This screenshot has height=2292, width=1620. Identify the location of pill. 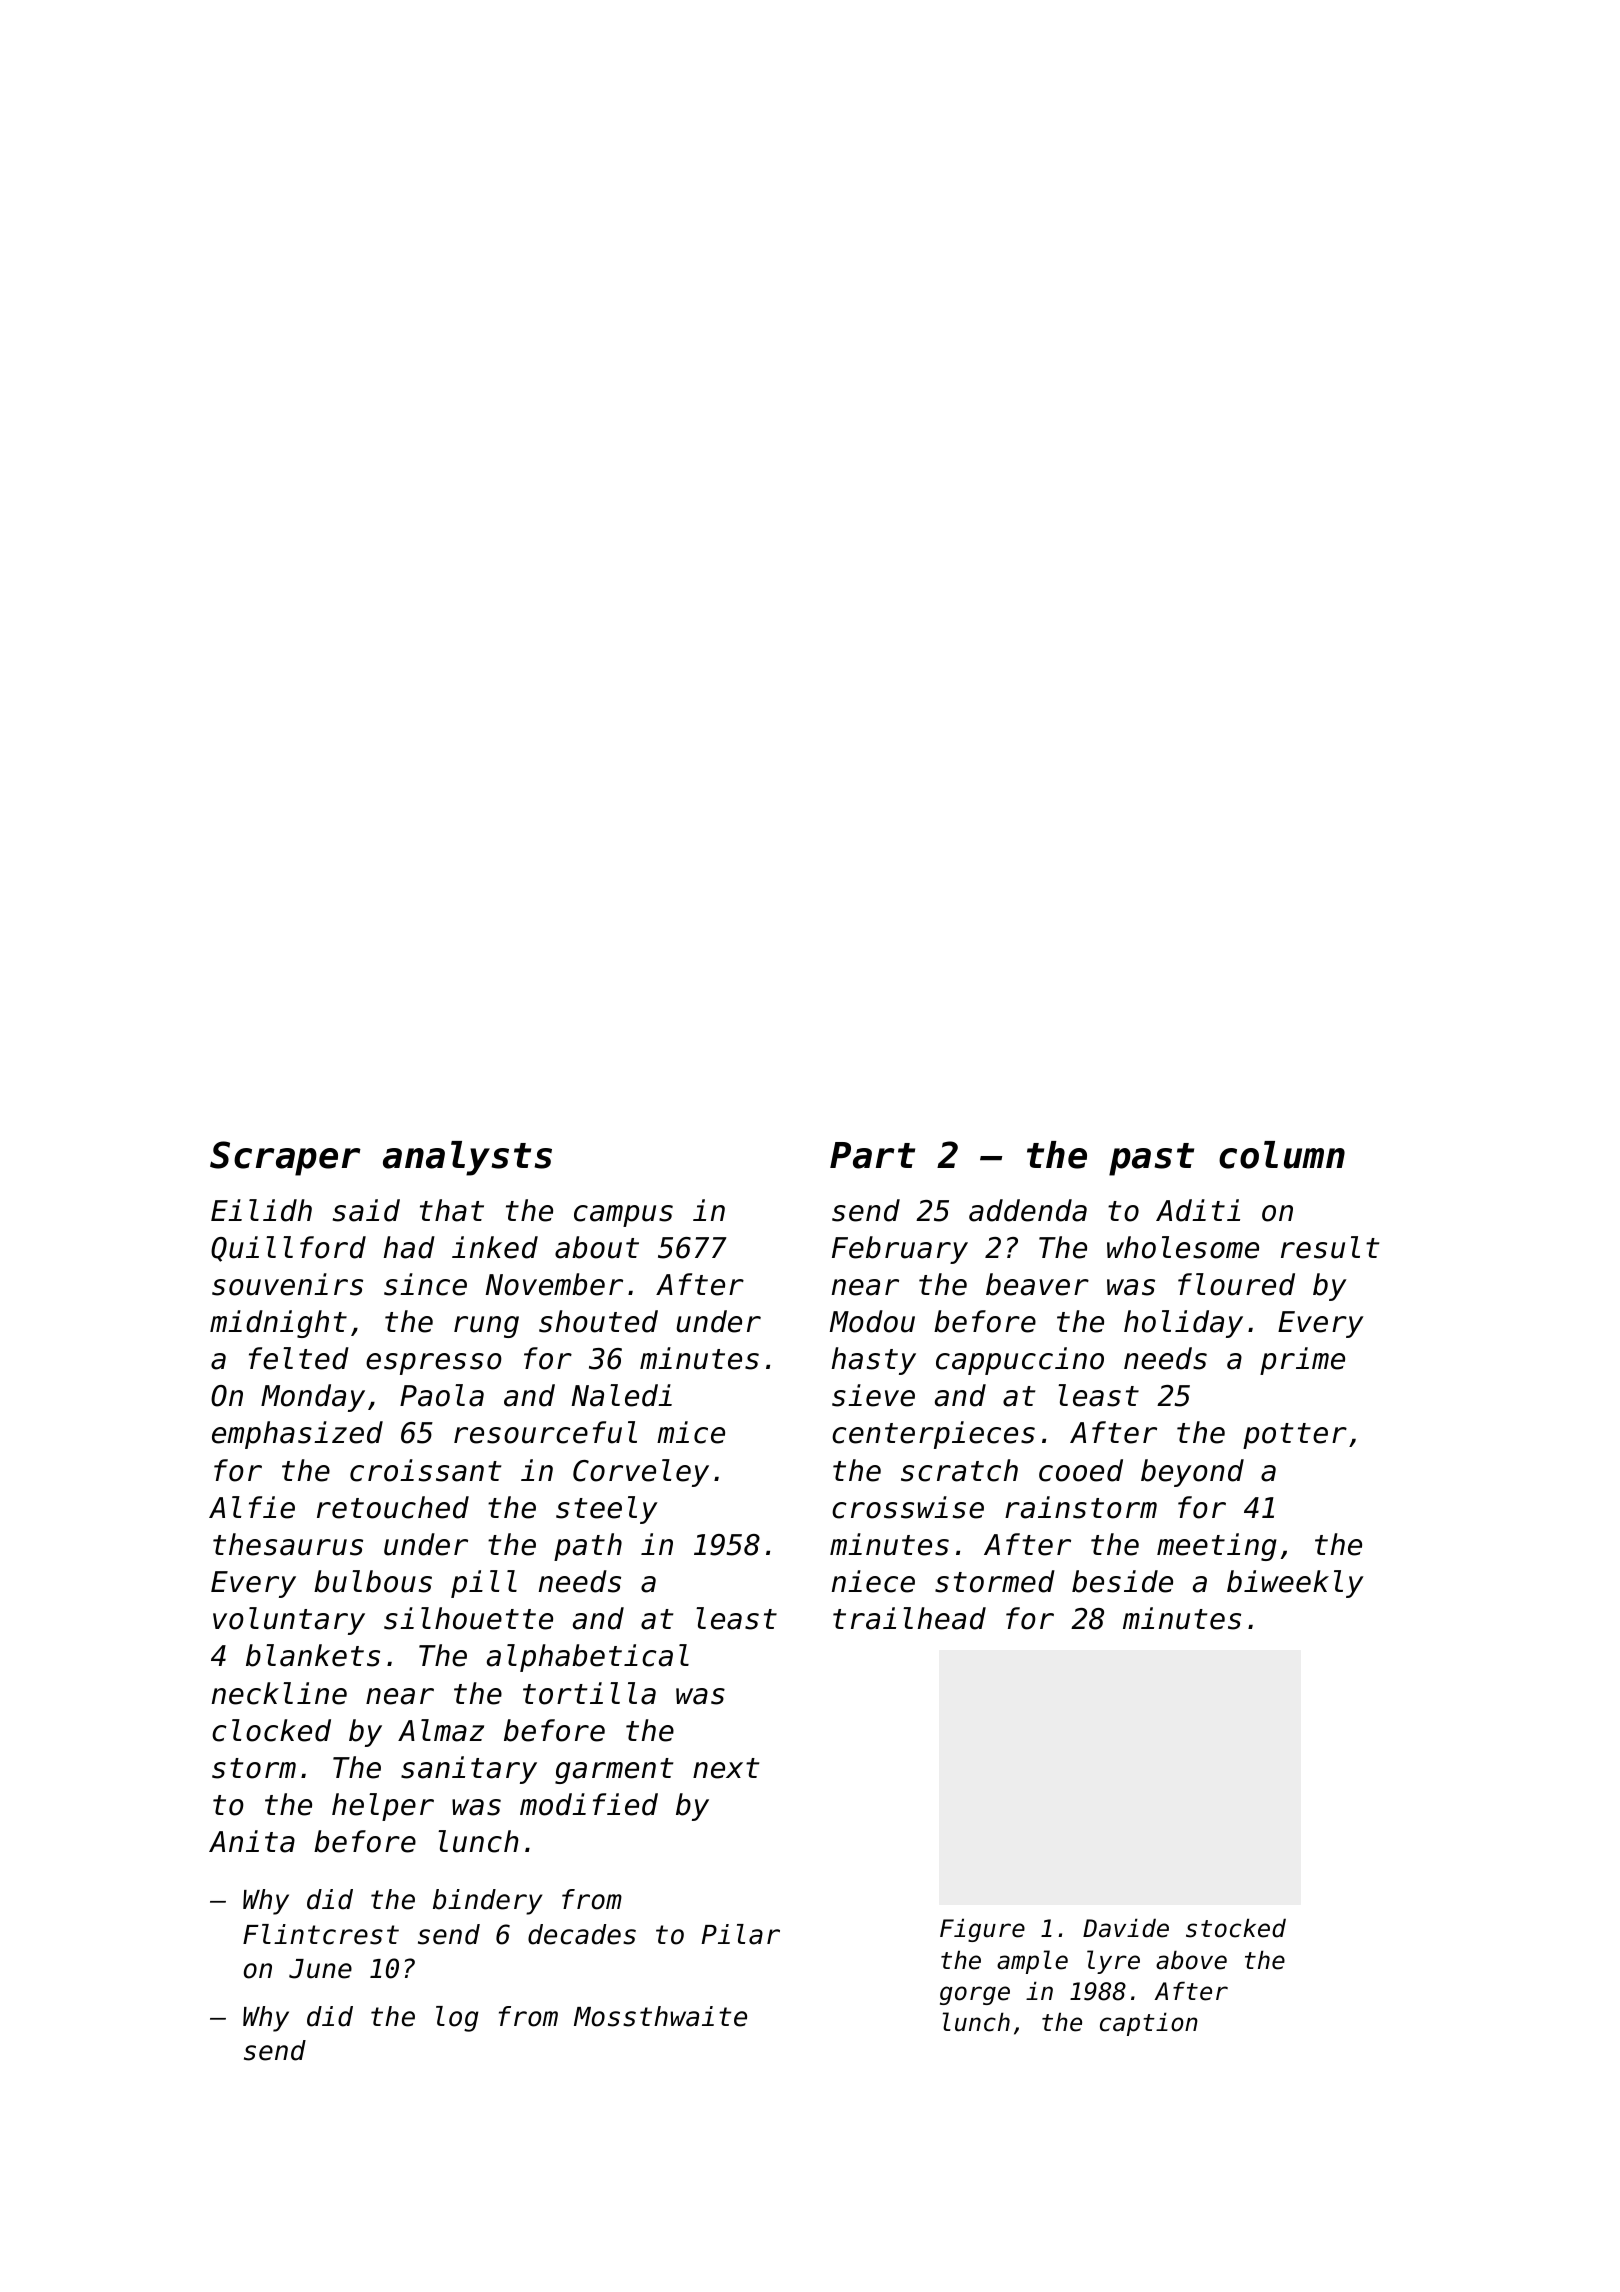
(484, 1584).
